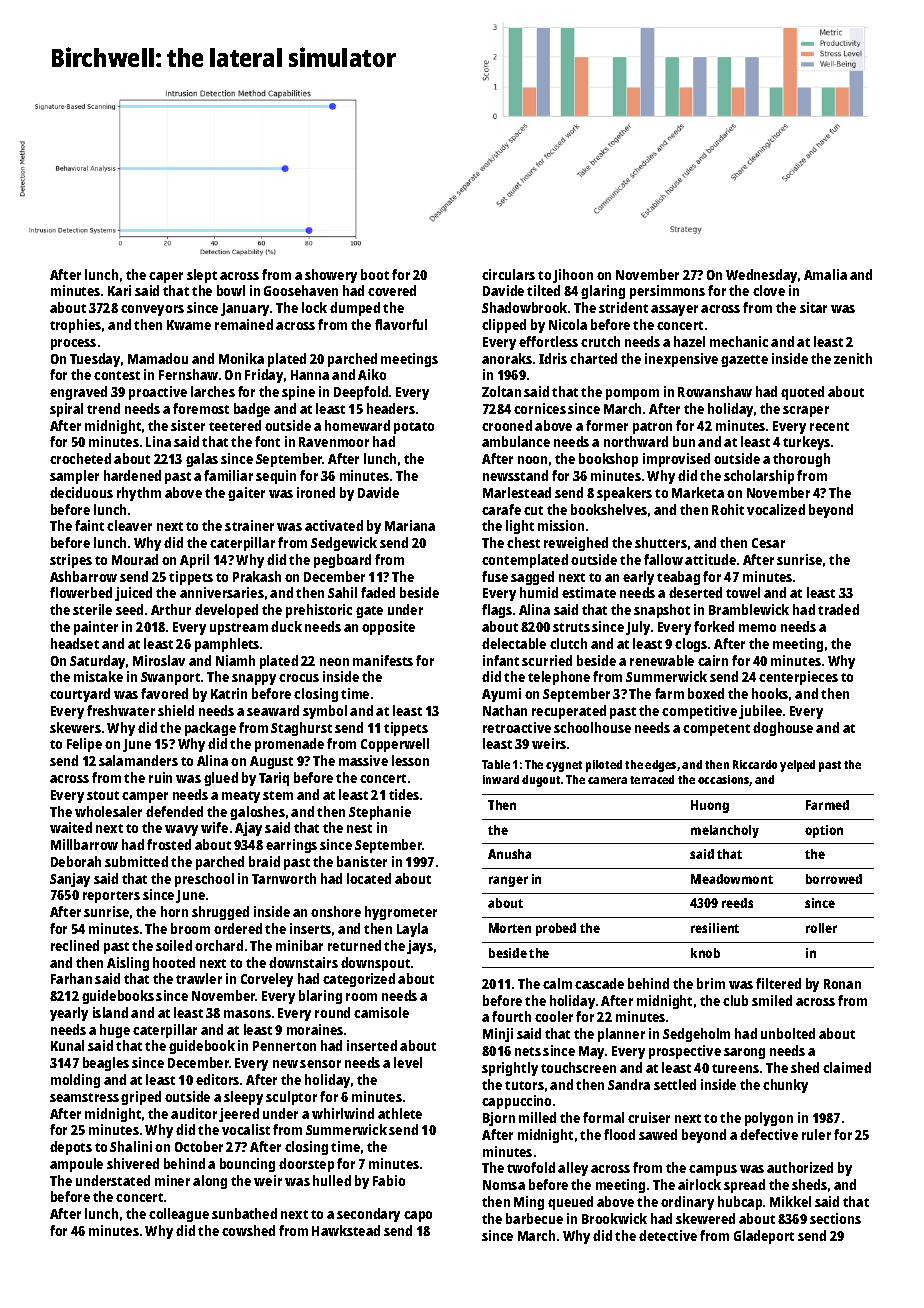 The width and height of the image is (924, 1308). Describe the element at coordinates (76, 1165) in the image. I see `ampoule` at that location.
